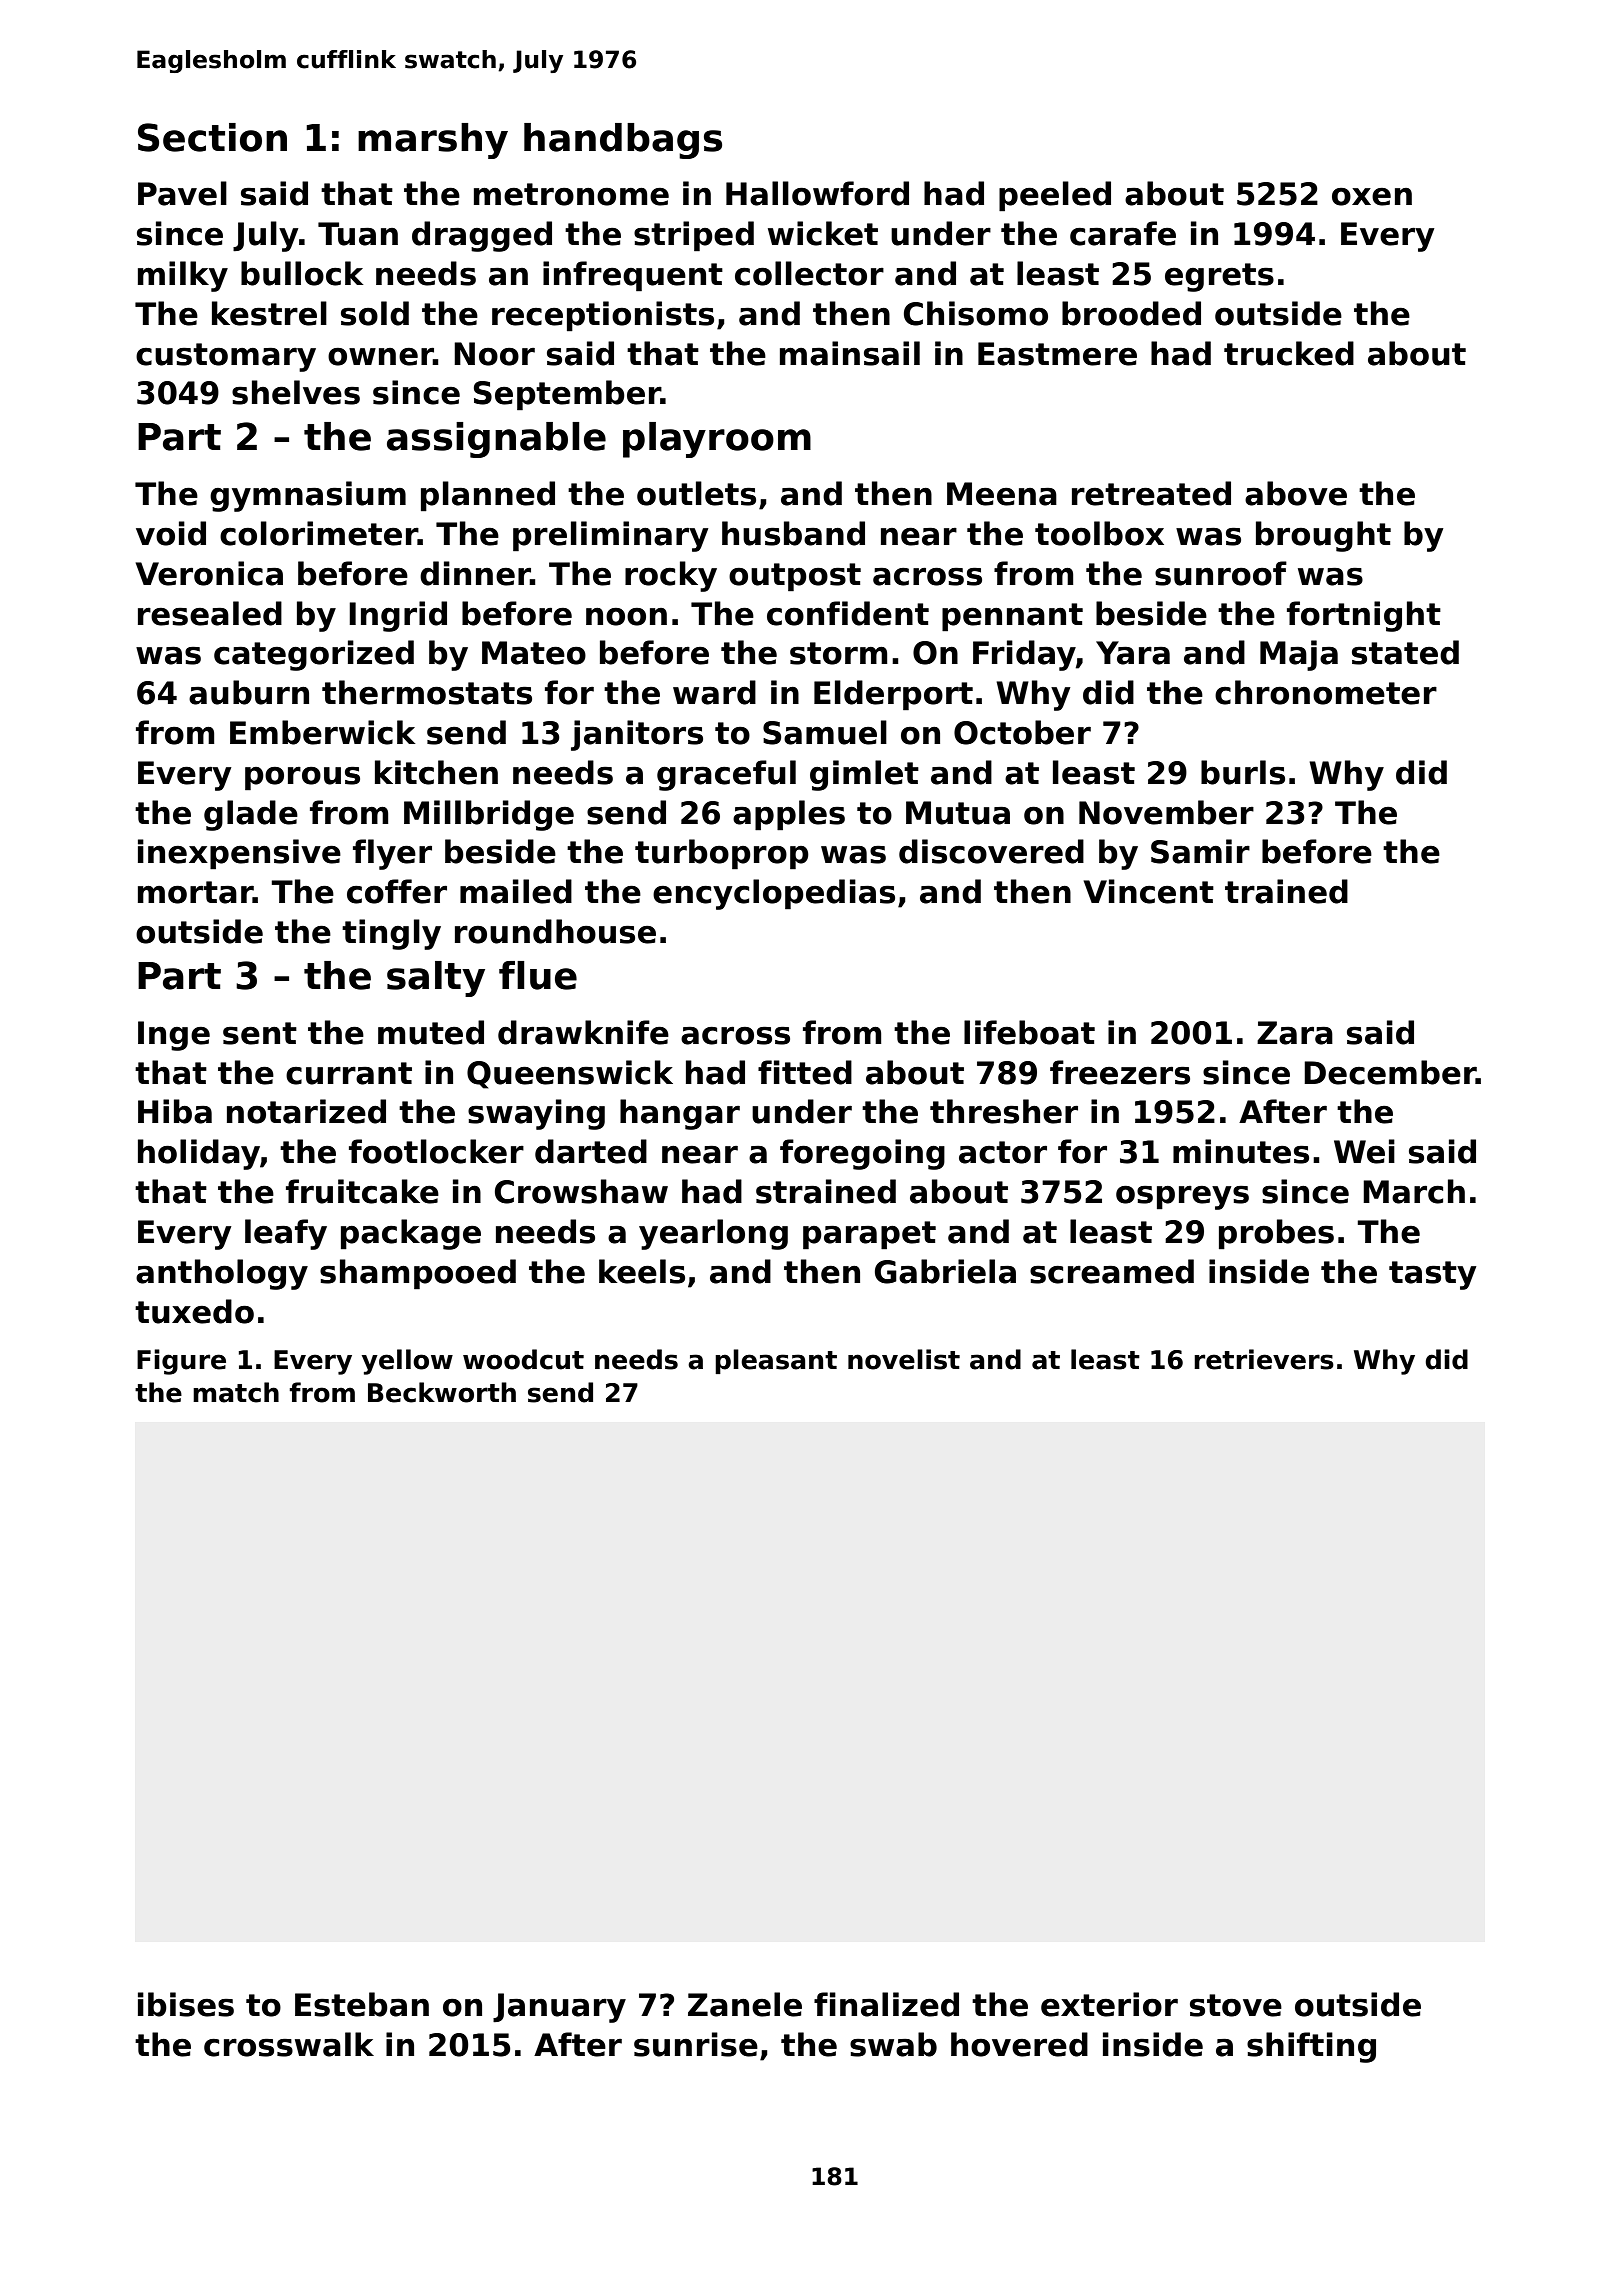 The height and width of the screenshot is (2292, 1620). Describe the element at coordinates (1182, 1197) in the screenshot. I see `ospreys` at that location.
